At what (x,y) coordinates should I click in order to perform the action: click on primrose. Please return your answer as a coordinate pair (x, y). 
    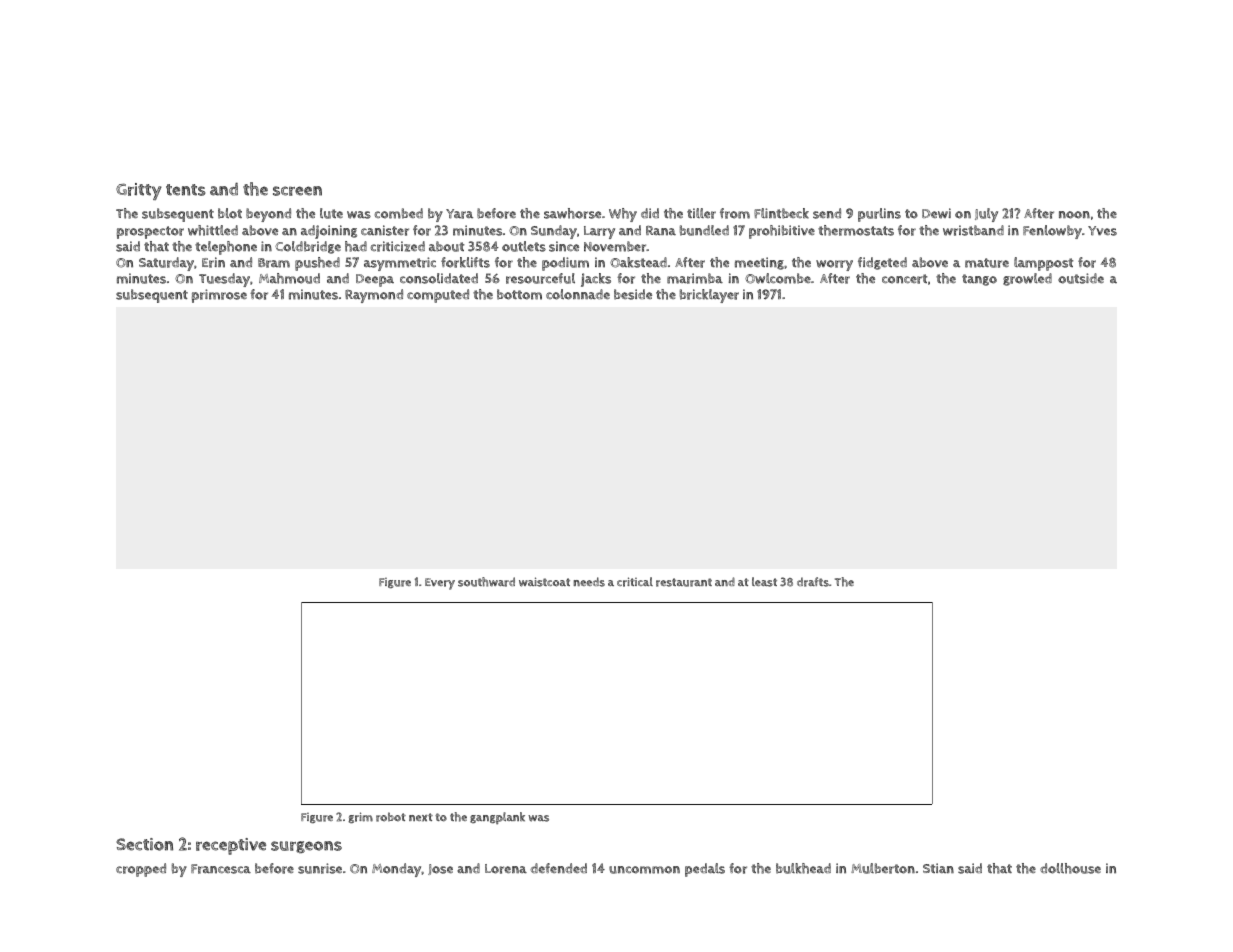
    Looking at the image, I should click on (219, 296).
